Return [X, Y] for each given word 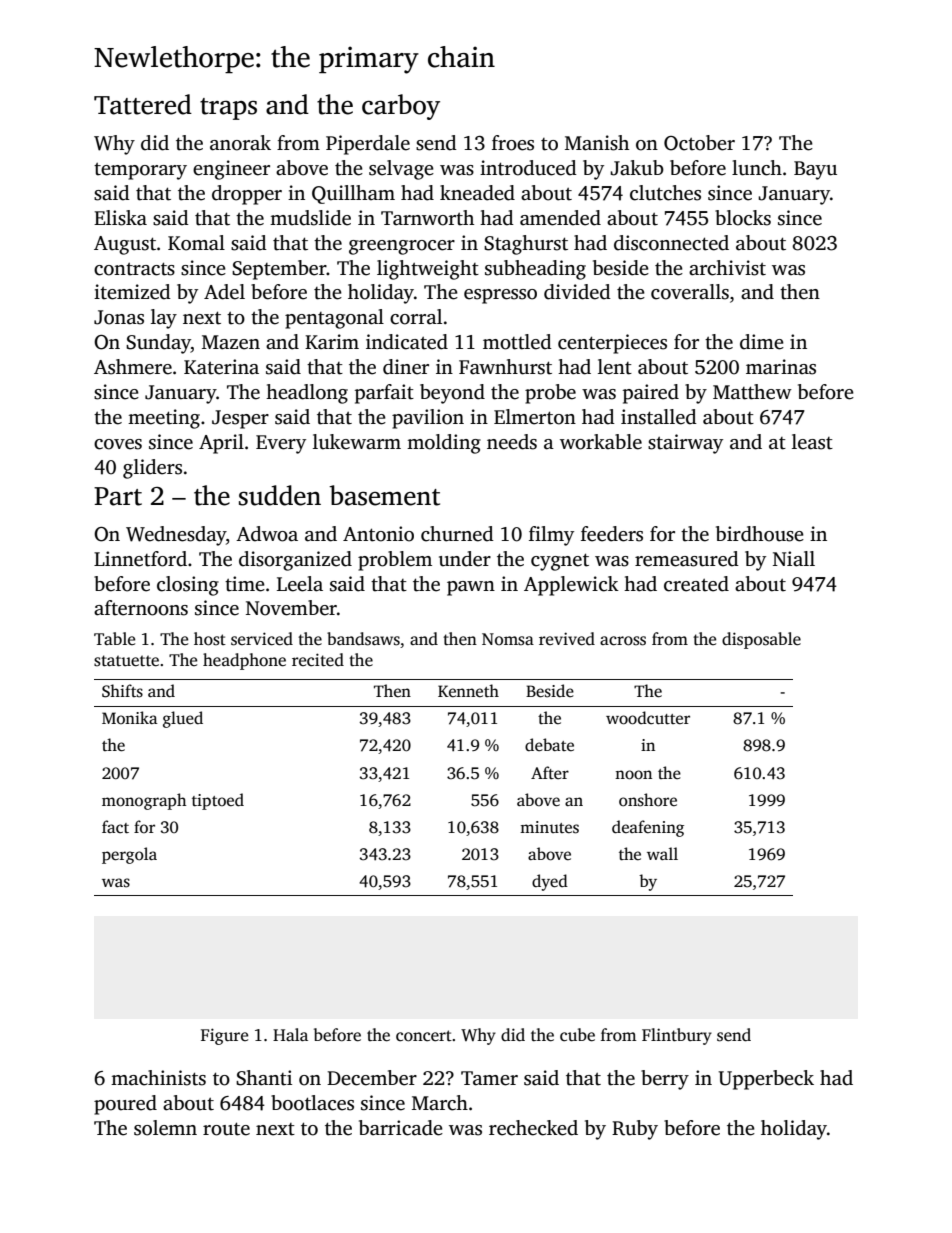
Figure [224, 1036]
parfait [384, 394]
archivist [727, 268]
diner [406, 367]
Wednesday [176, 536]
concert [424, 1036]
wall [662, 853]
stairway [685, 444]
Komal [196, 243]
